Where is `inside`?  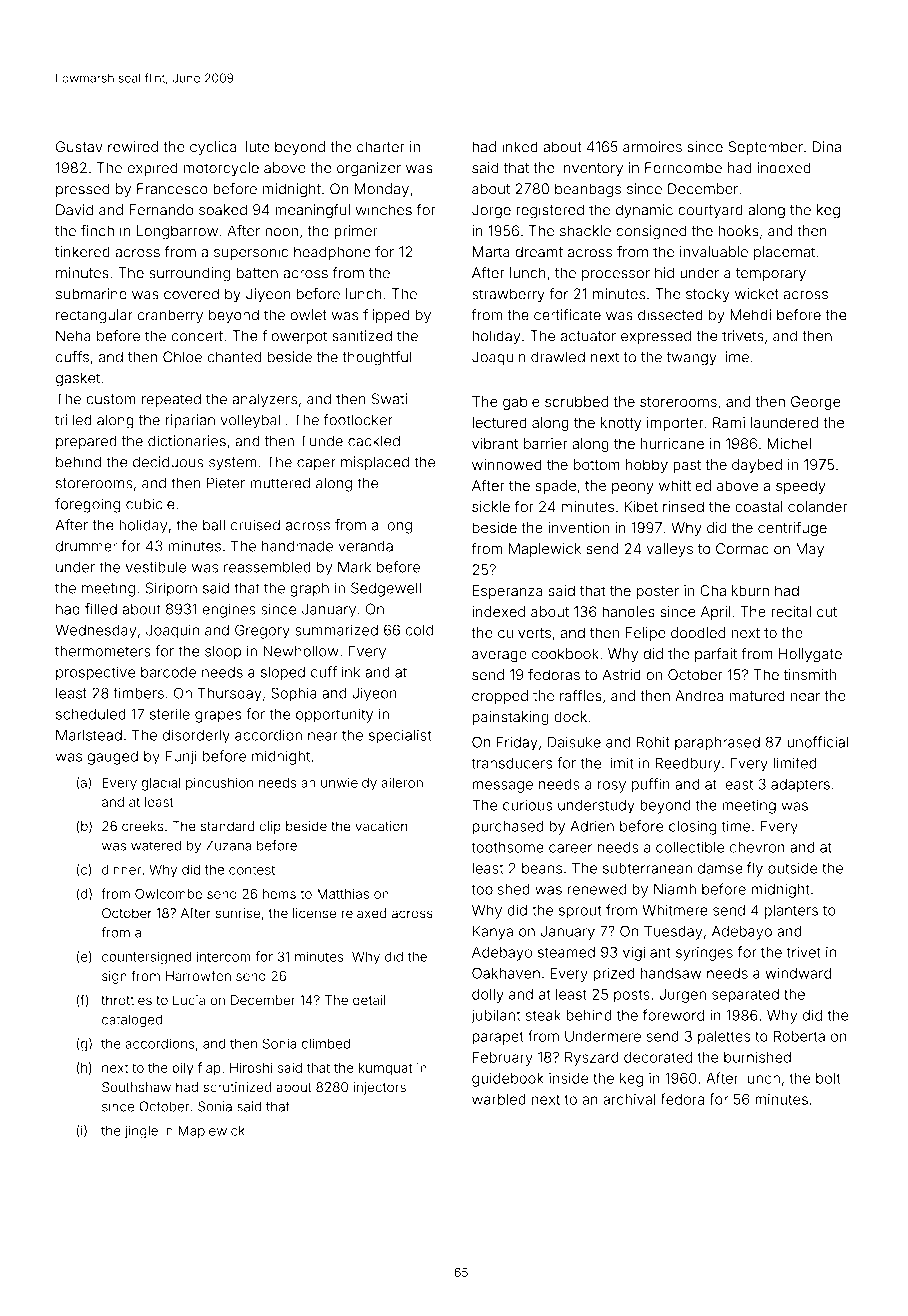 inside is located at coordinates (568, 1078).
